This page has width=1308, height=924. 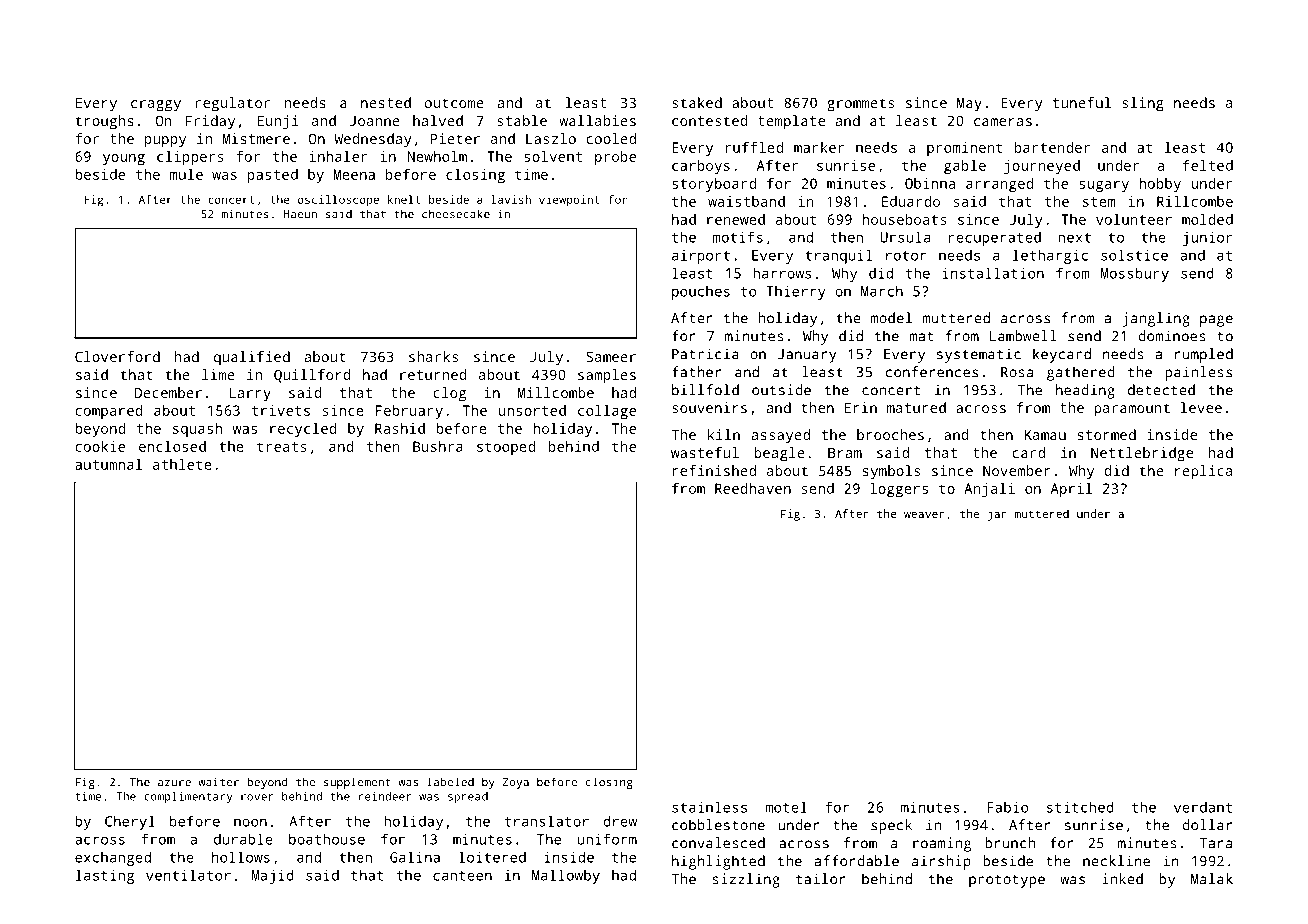 I want to click on stitched, so click(x=1080, y=807).
